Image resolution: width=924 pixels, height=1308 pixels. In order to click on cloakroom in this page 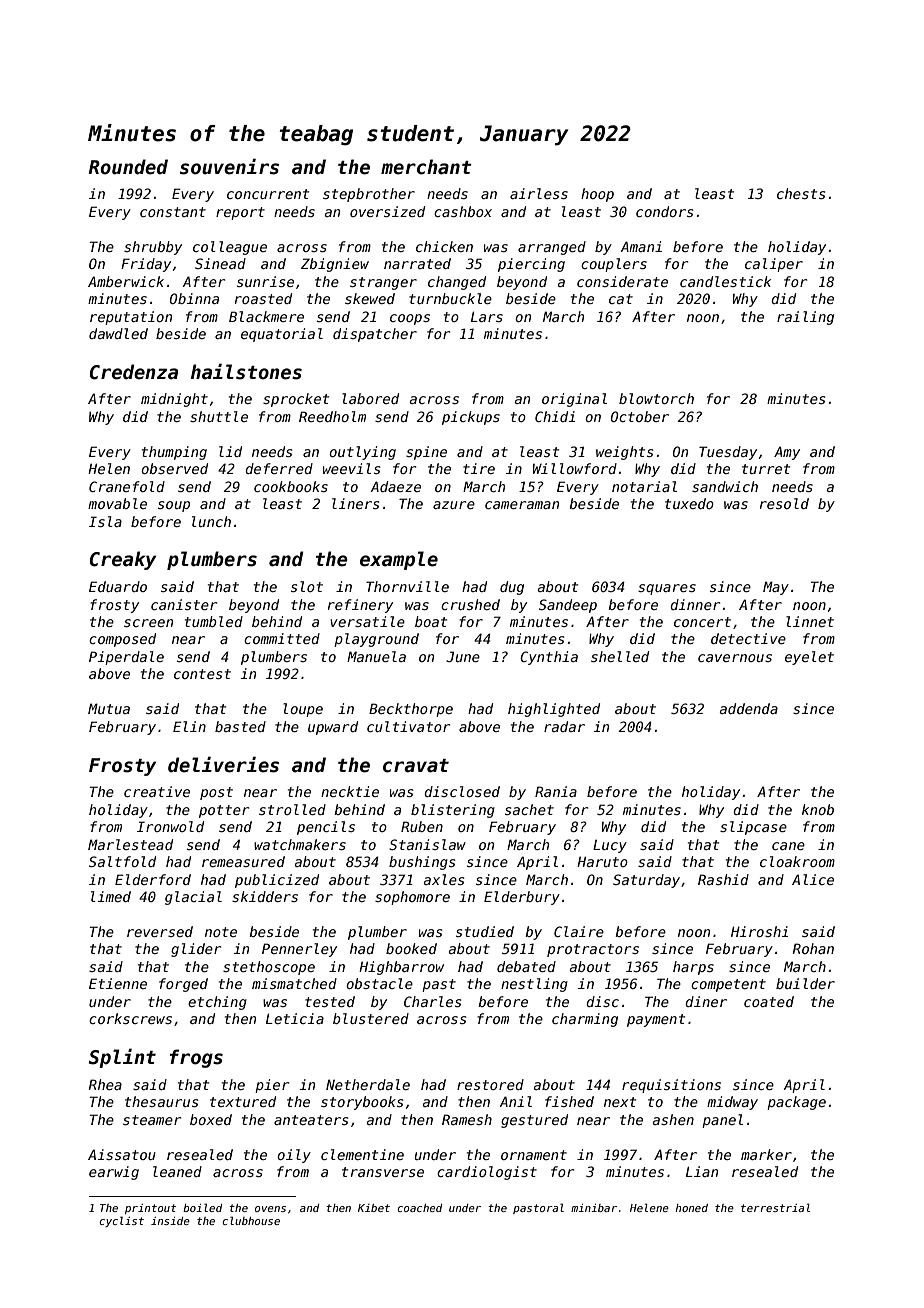, I will do `click(797, 861)`.
